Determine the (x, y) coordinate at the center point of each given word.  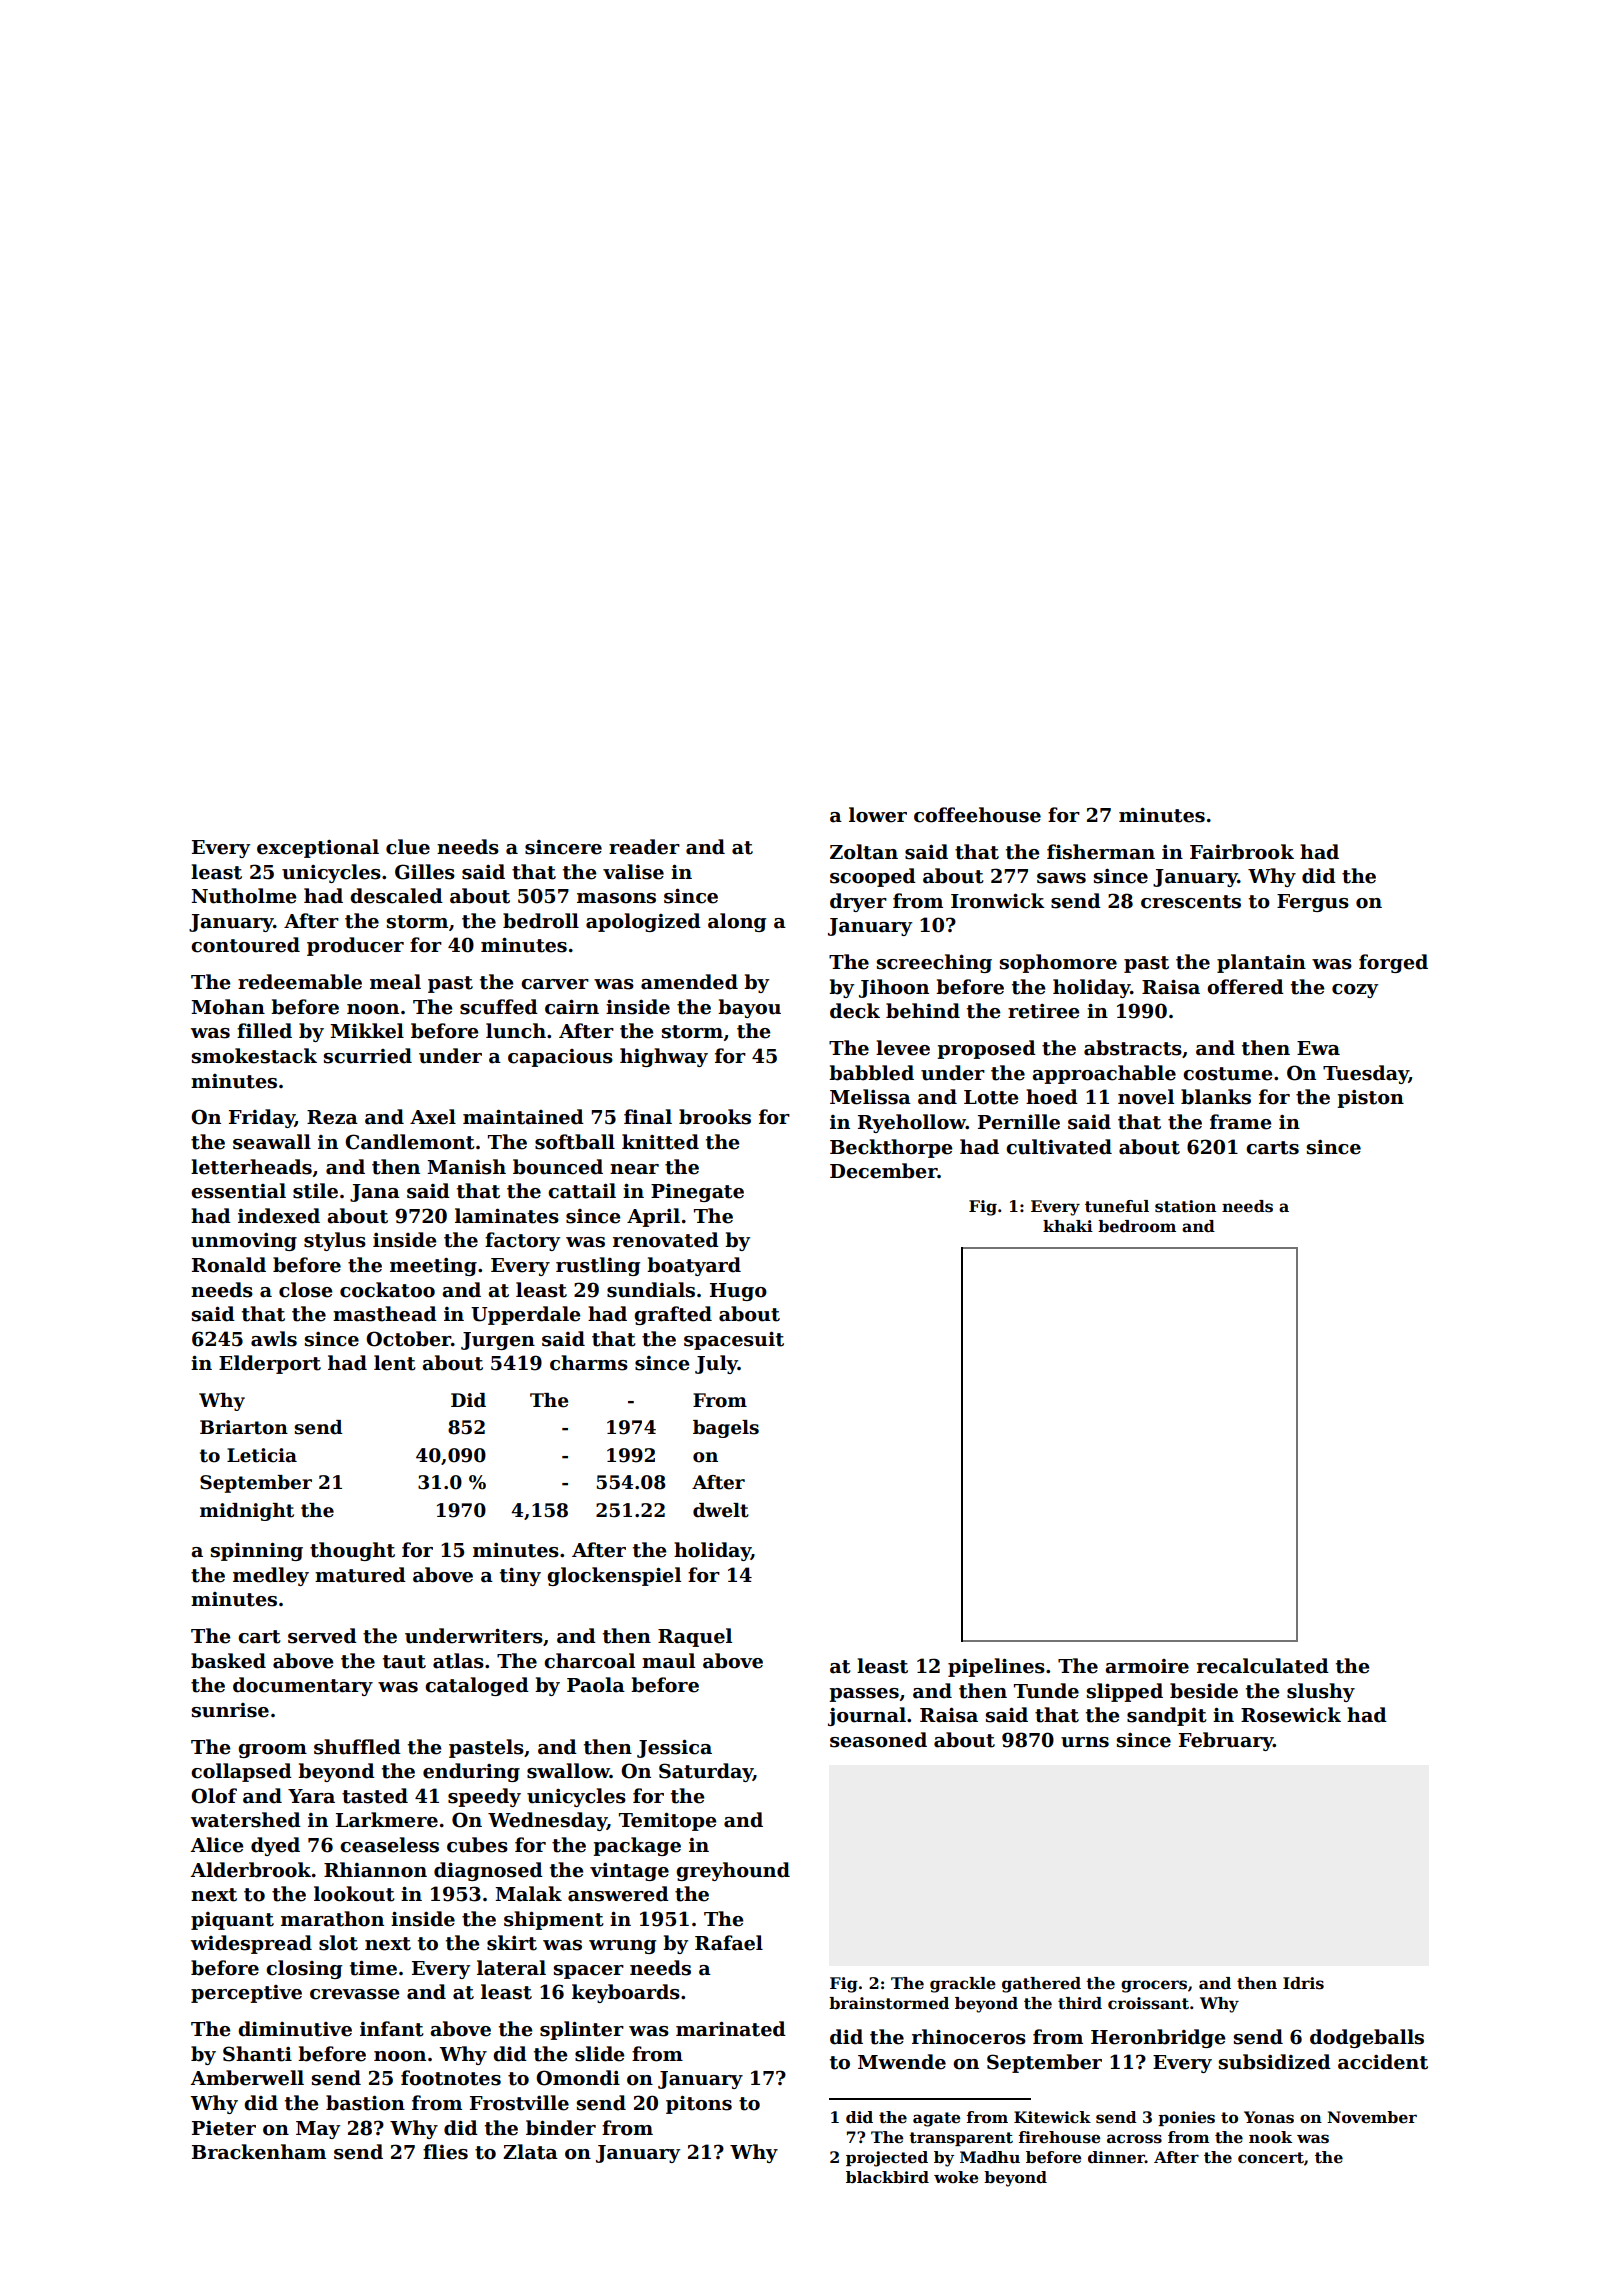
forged (1393, 963)
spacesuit (734, 1340)
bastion (365, 2103)
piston (1370, 1099)
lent (395, 1363)
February (1226, 1741)
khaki (1068, 1226)
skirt (512, 1943)
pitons (699, 2104)
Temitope (667, 1821)
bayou (749, 1008)
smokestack (254, 1056)
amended (689, 982)
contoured (245, 945)
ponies (1186, 2118)
